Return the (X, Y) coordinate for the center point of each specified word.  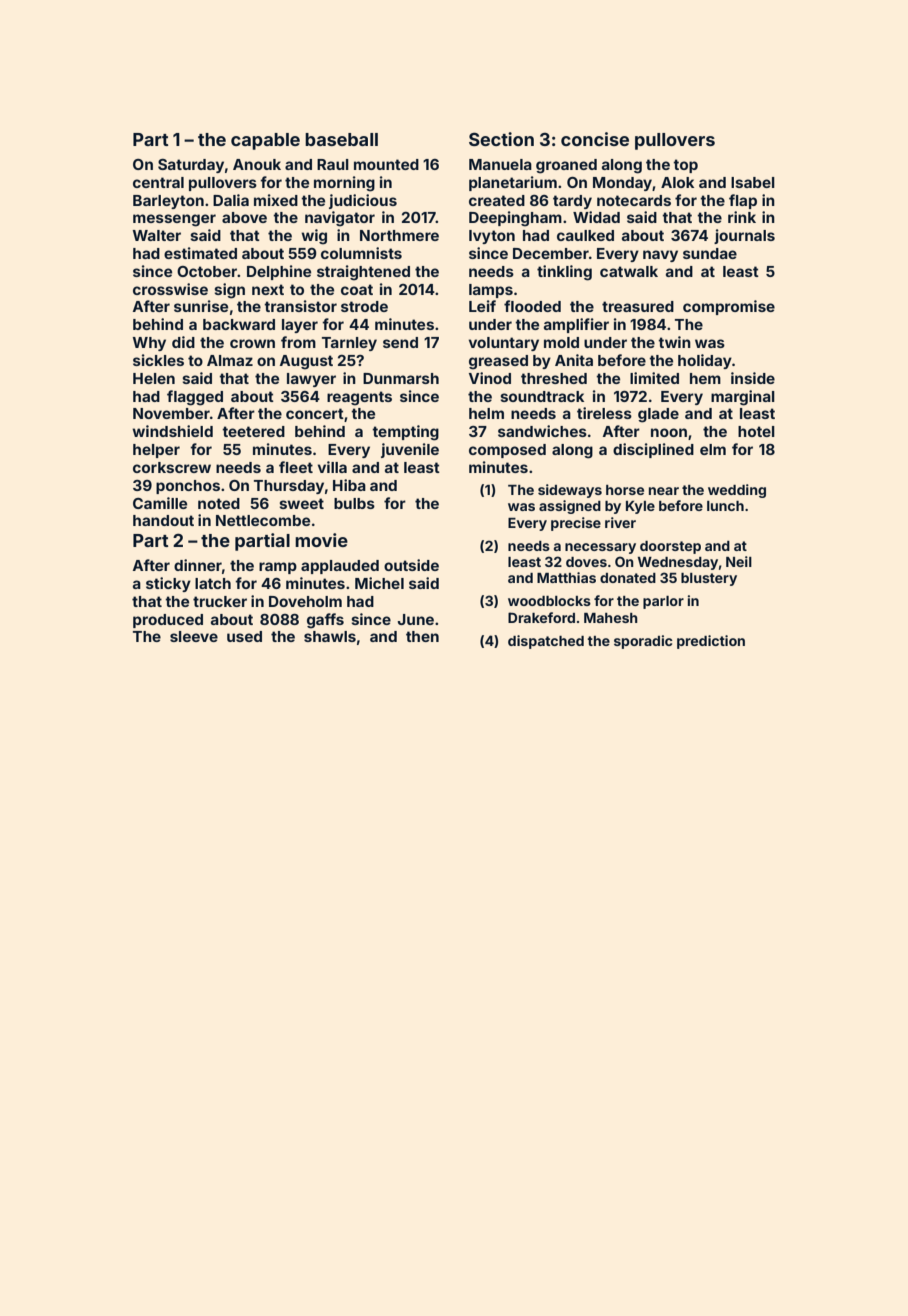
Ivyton (492, 237)
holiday (705, 361)
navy (660, 256)
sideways (570, 491)
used (244, 636)
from (298, 342)
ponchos (188, 487)
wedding (737, 491)
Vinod (490, 378)
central (158, 182)
